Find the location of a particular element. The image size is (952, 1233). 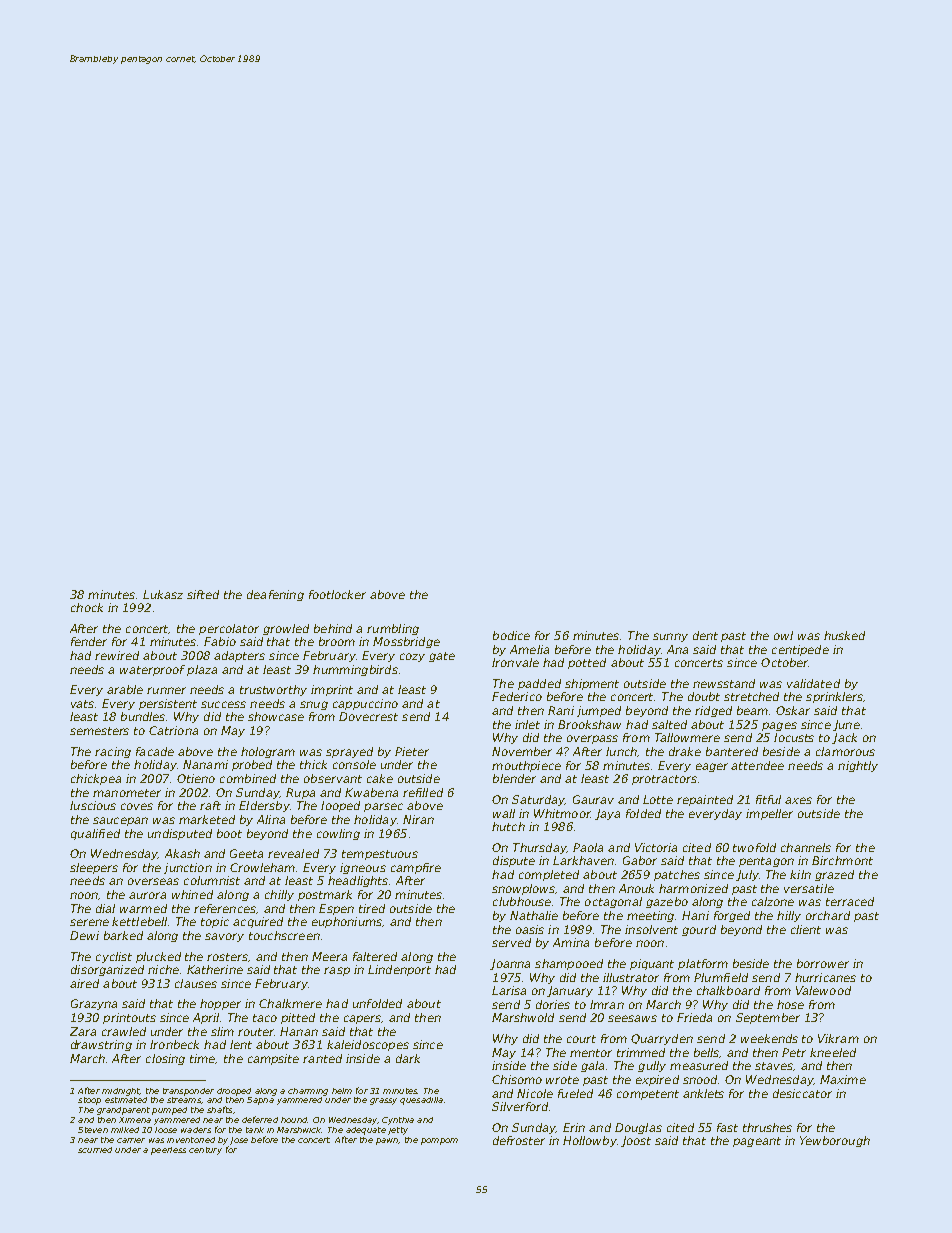

platform is located at coordinates (703, 964).
